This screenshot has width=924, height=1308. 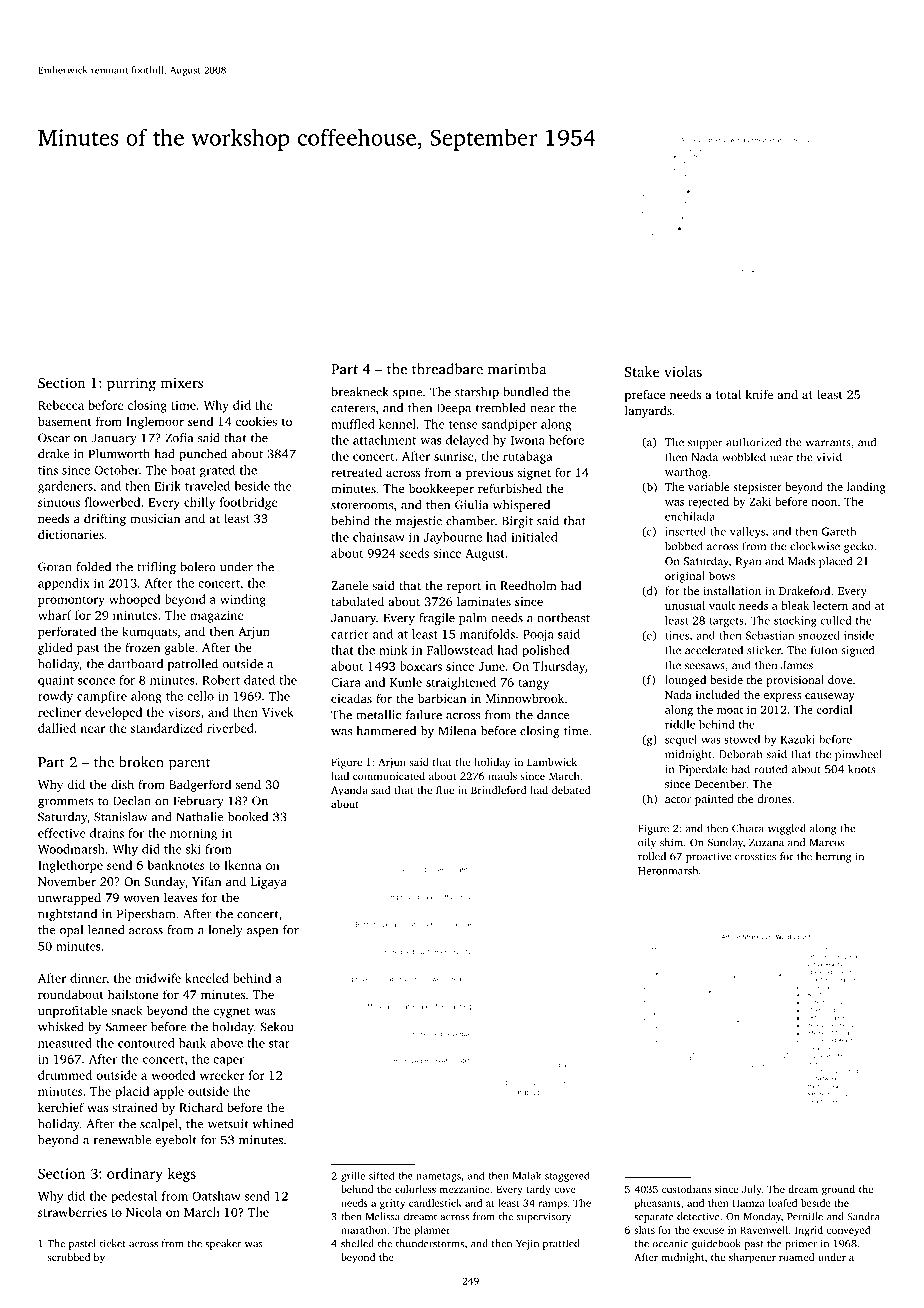 What do you see at coordinates (256, 421) in the screenshot?
I see `cookies` at bounding box center [256, 421].
